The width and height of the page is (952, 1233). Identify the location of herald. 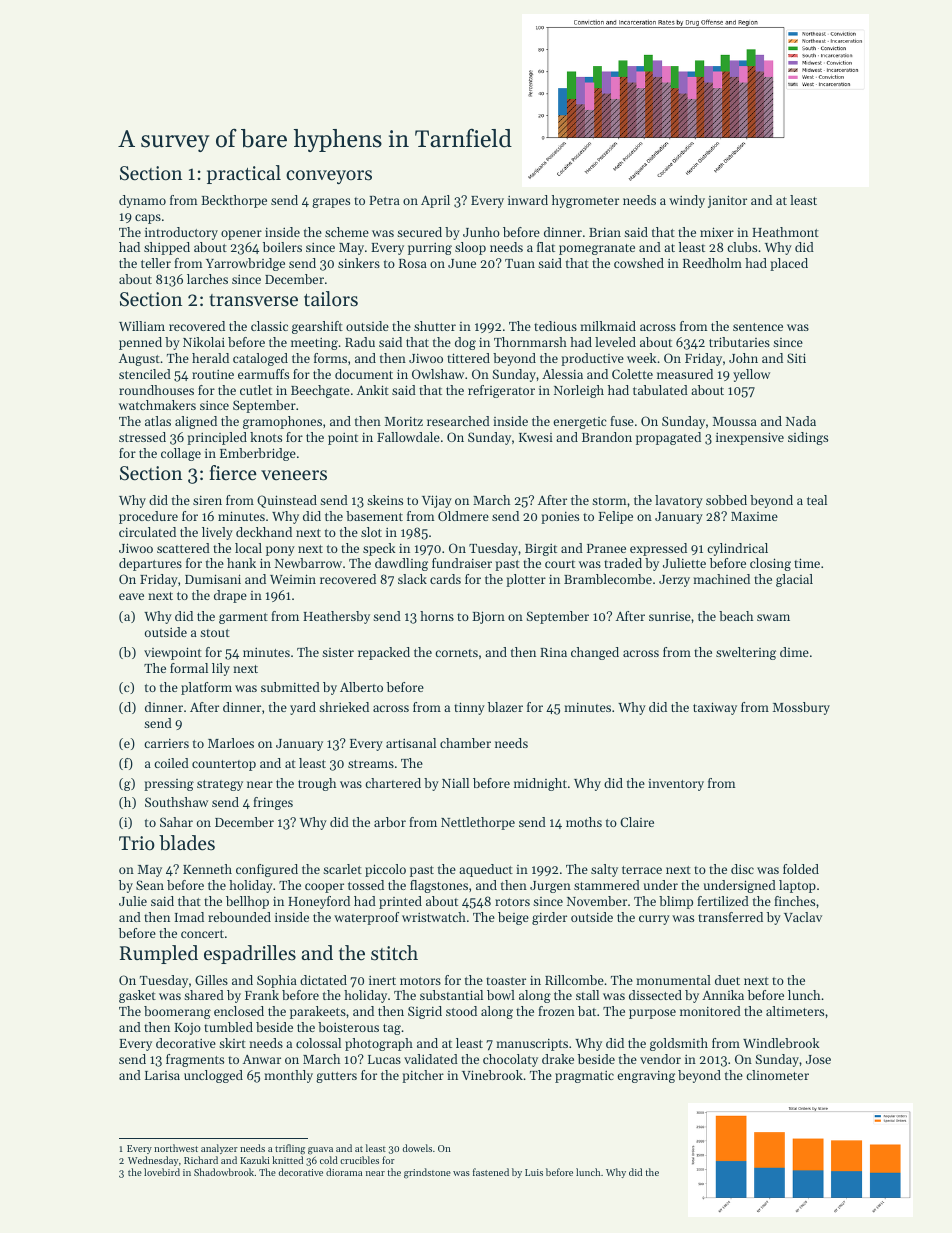
(210, 358).
